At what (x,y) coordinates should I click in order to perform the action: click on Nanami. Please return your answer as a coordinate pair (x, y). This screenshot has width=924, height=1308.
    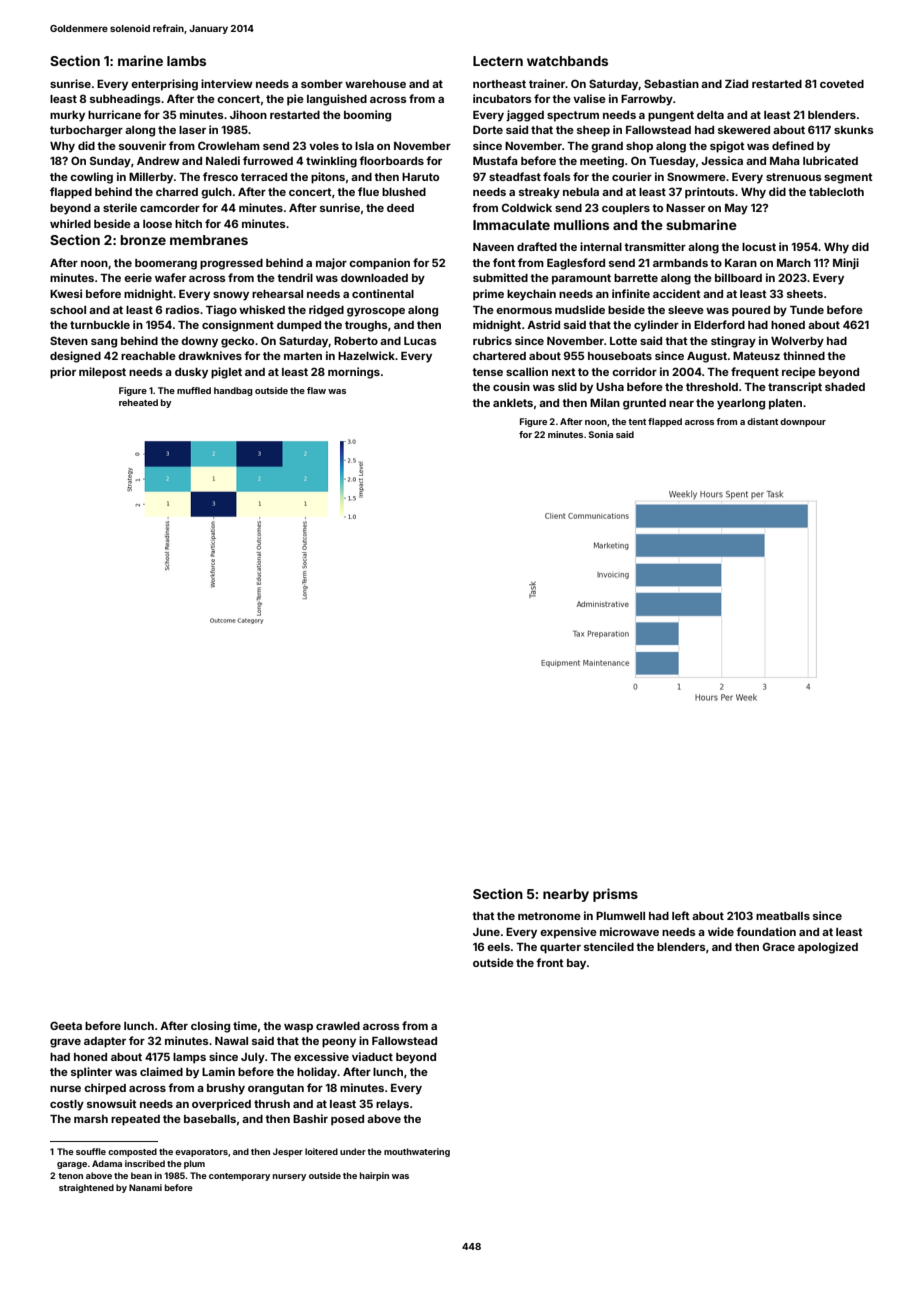
    Looking at the image, I should click on (145, 1187).
